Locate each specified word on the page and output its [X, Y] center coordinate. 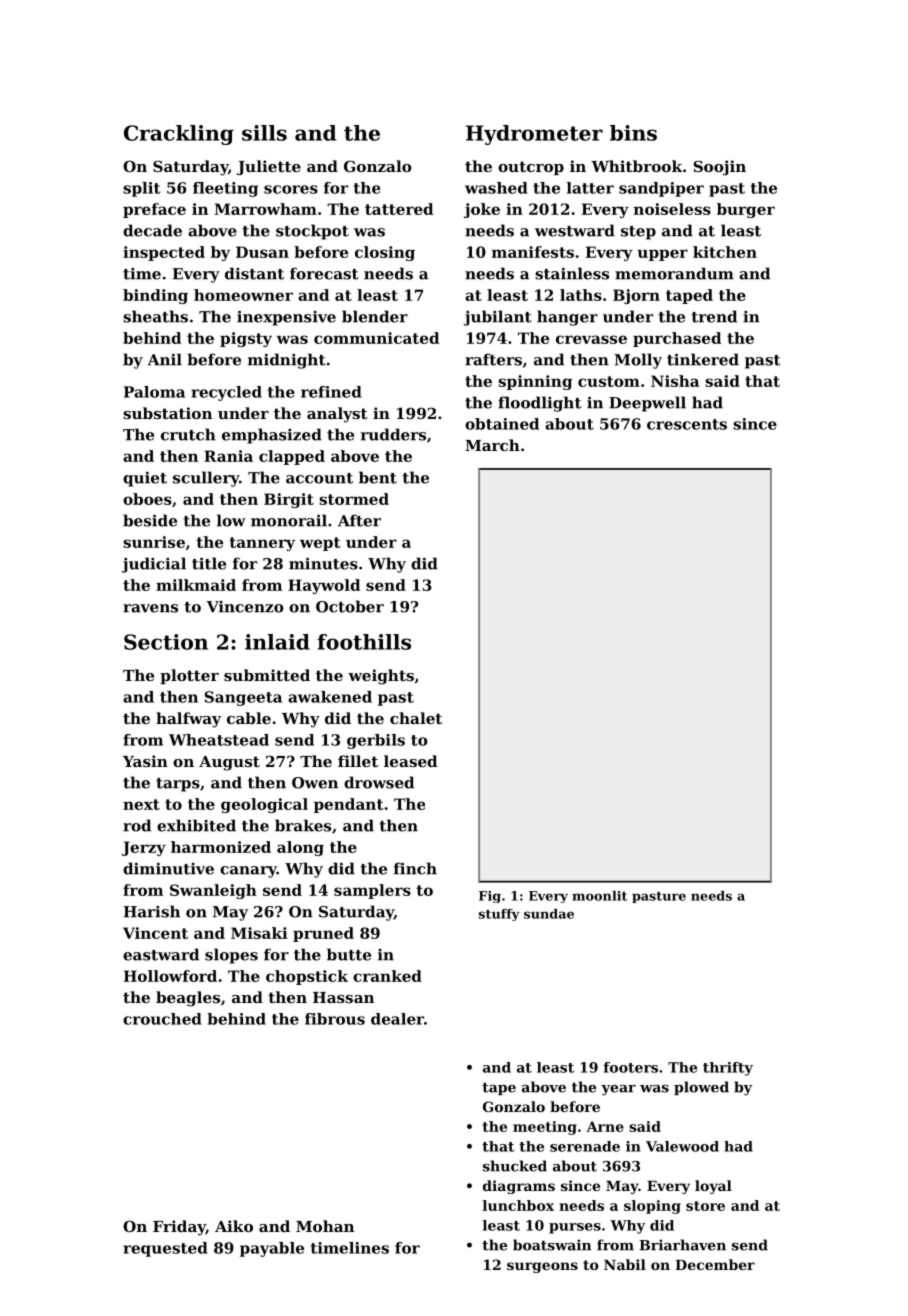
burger [746, 210]
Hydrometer [534, 135]
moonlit [599, 896]
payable [272, 1249]
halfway [188, 720]
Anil [165, 359]
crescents [687, 424]
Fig [490, 897]
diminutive [168, 868]
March [492, 445]
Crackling [179, 135]
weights [381, 677]
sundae [549, 914]
